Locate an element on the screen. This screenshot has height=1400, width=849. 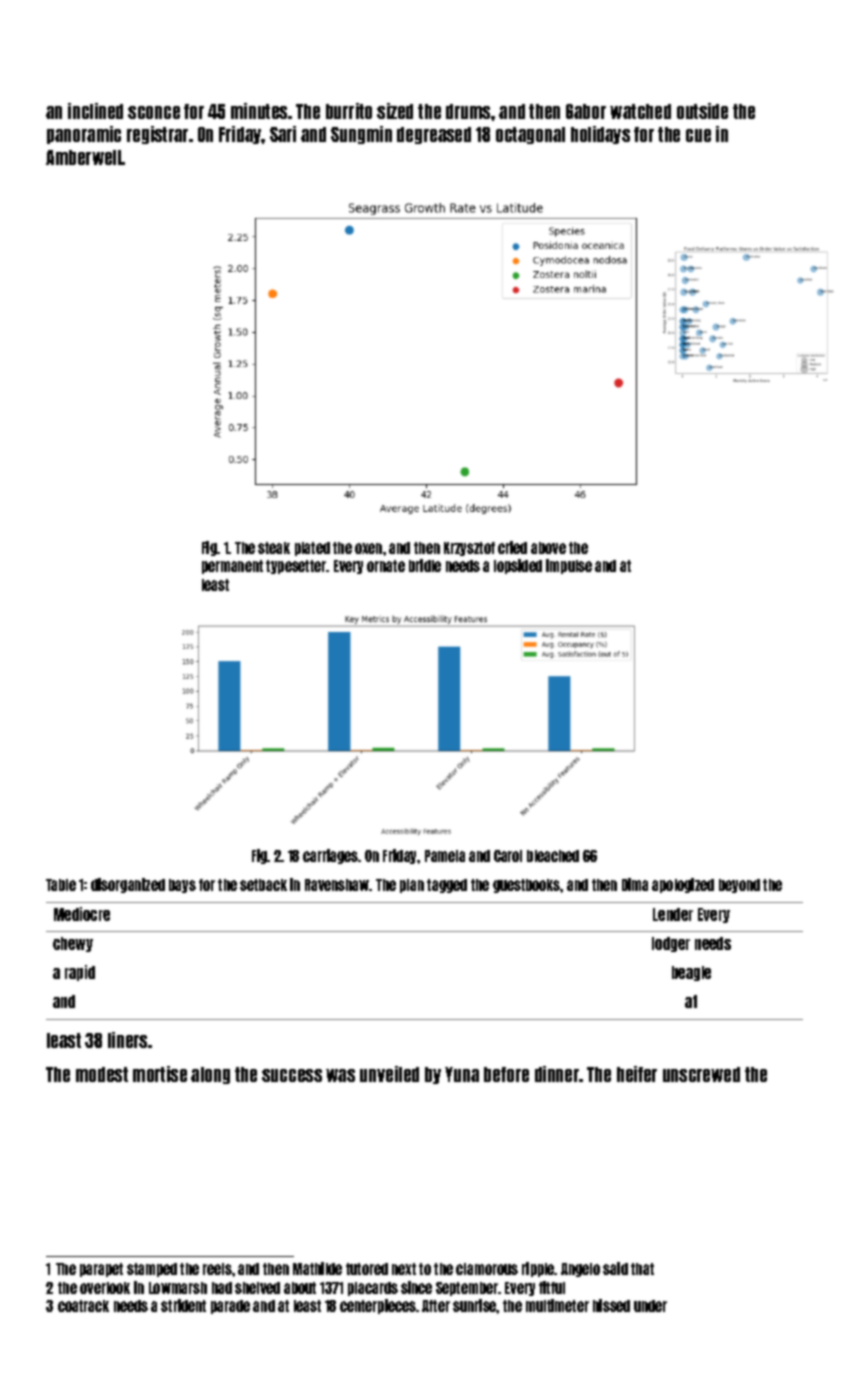
was is located at coordinates (340, 1075).
